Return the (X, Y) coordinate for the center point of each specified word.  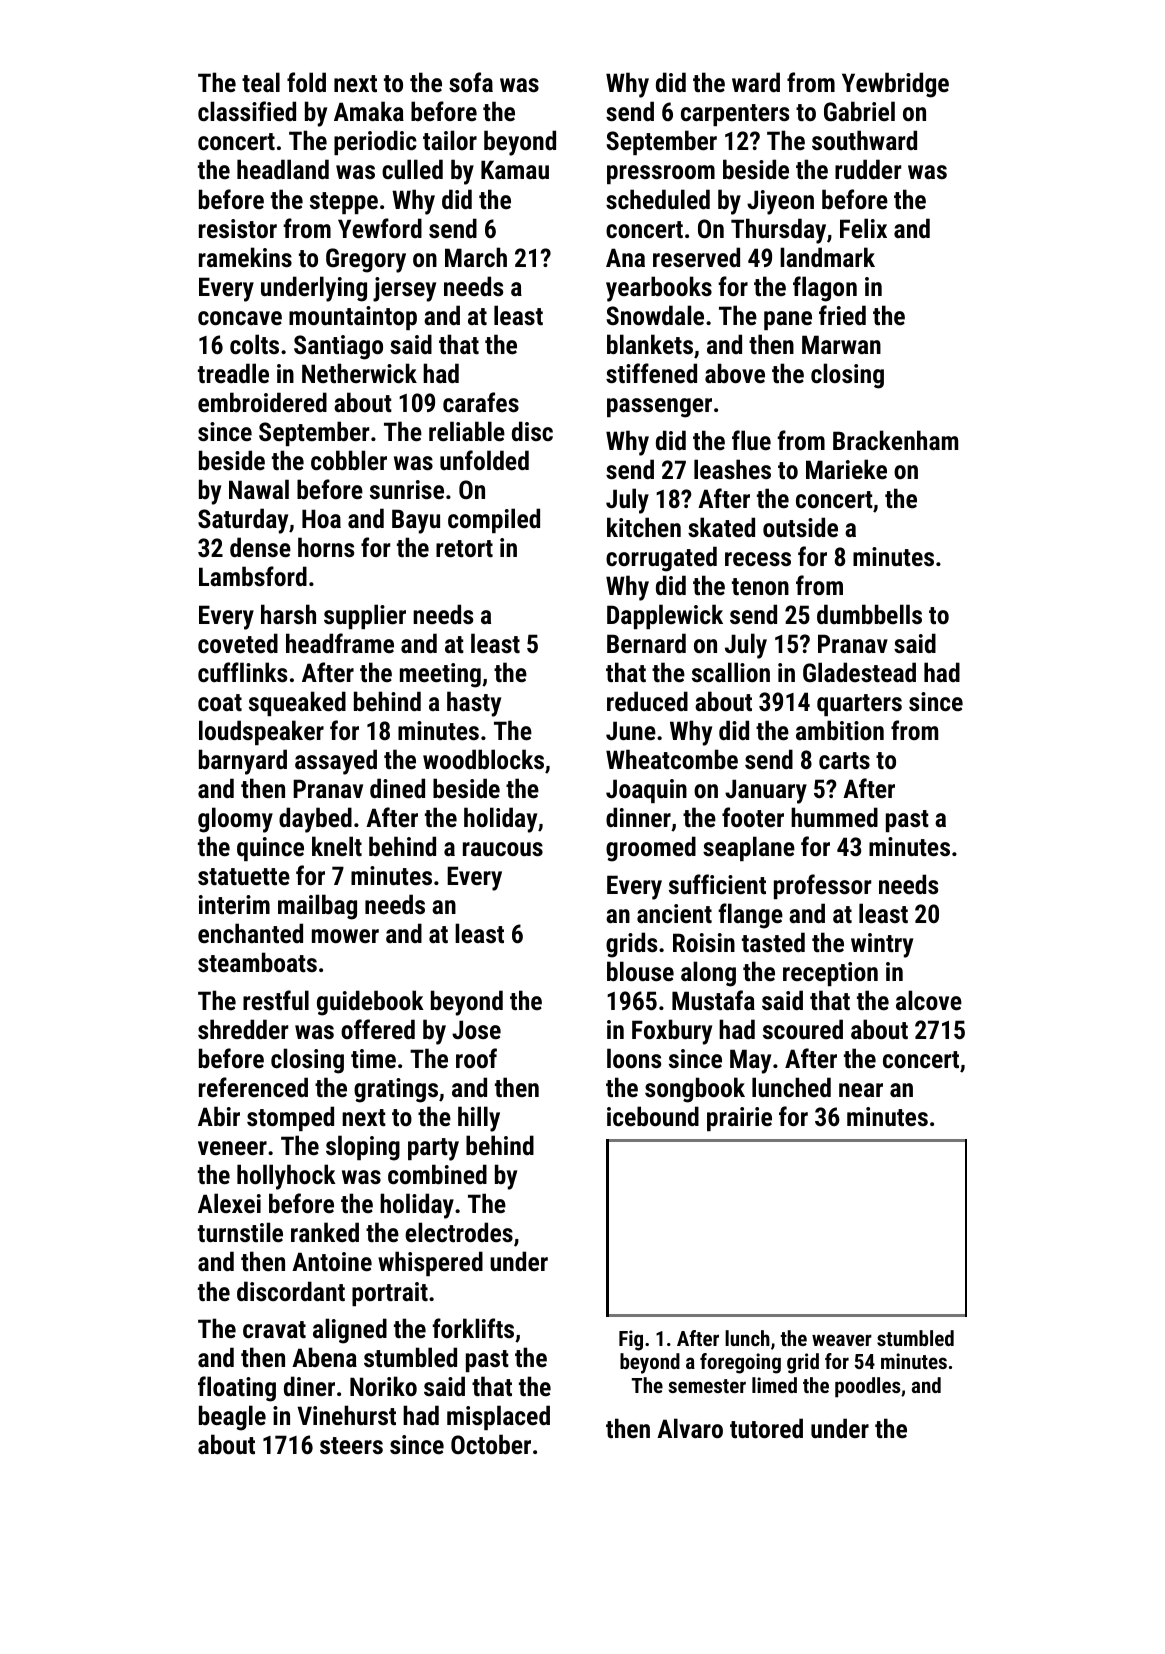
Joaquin (646, 791)
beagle (232, 1418)
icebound (653, 1116)
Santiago (338, 347)
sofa (471, 82)
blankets (650, 344)
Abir (219, 1116)
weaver (842, 1340)
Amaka (369, 111)
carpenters (735, 115)
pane (788, 320)
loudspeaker (261, 732)
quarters (859, 705)
